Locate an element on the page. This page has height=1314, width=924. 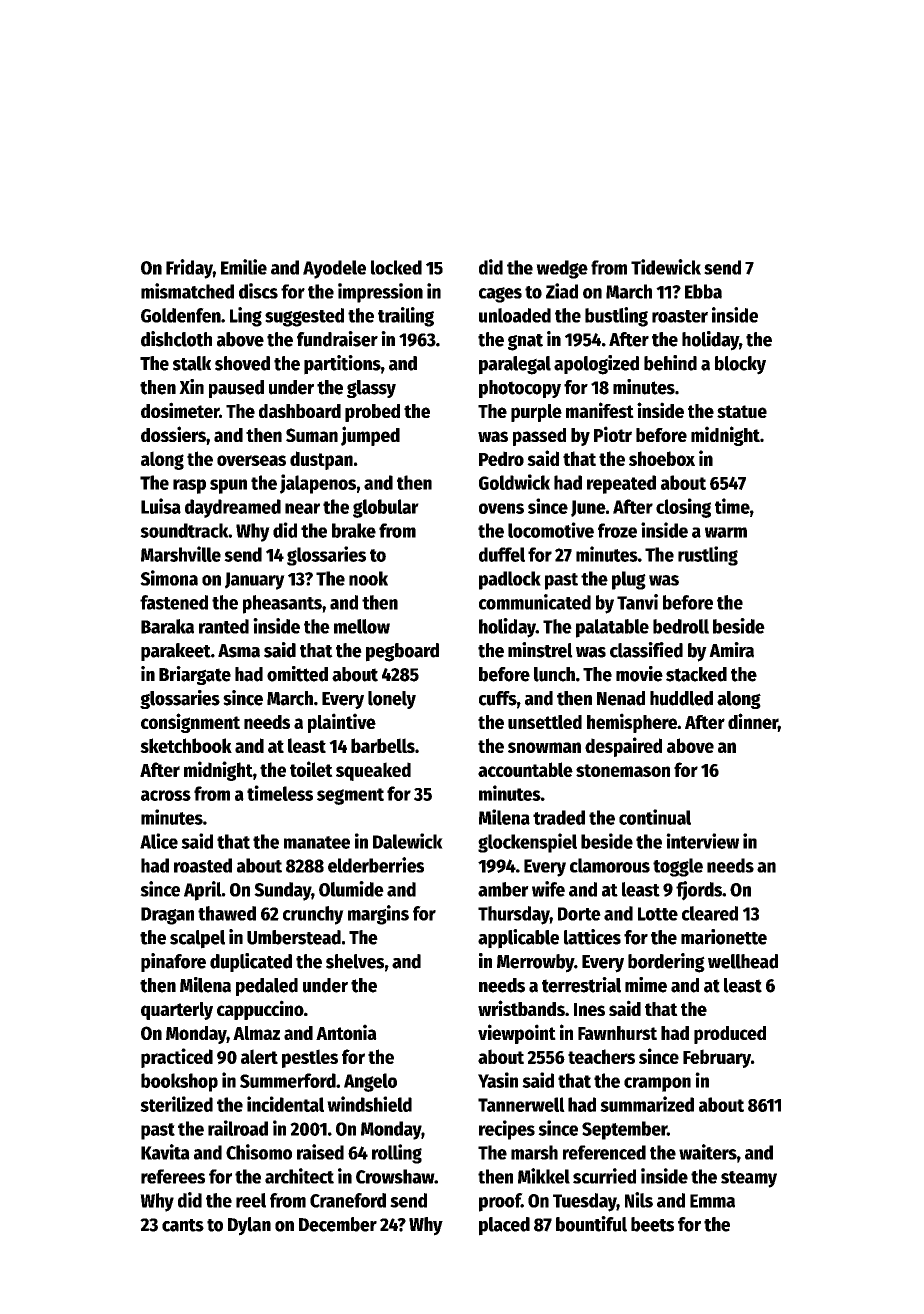
wedge is located at coordinates (562, 269).
